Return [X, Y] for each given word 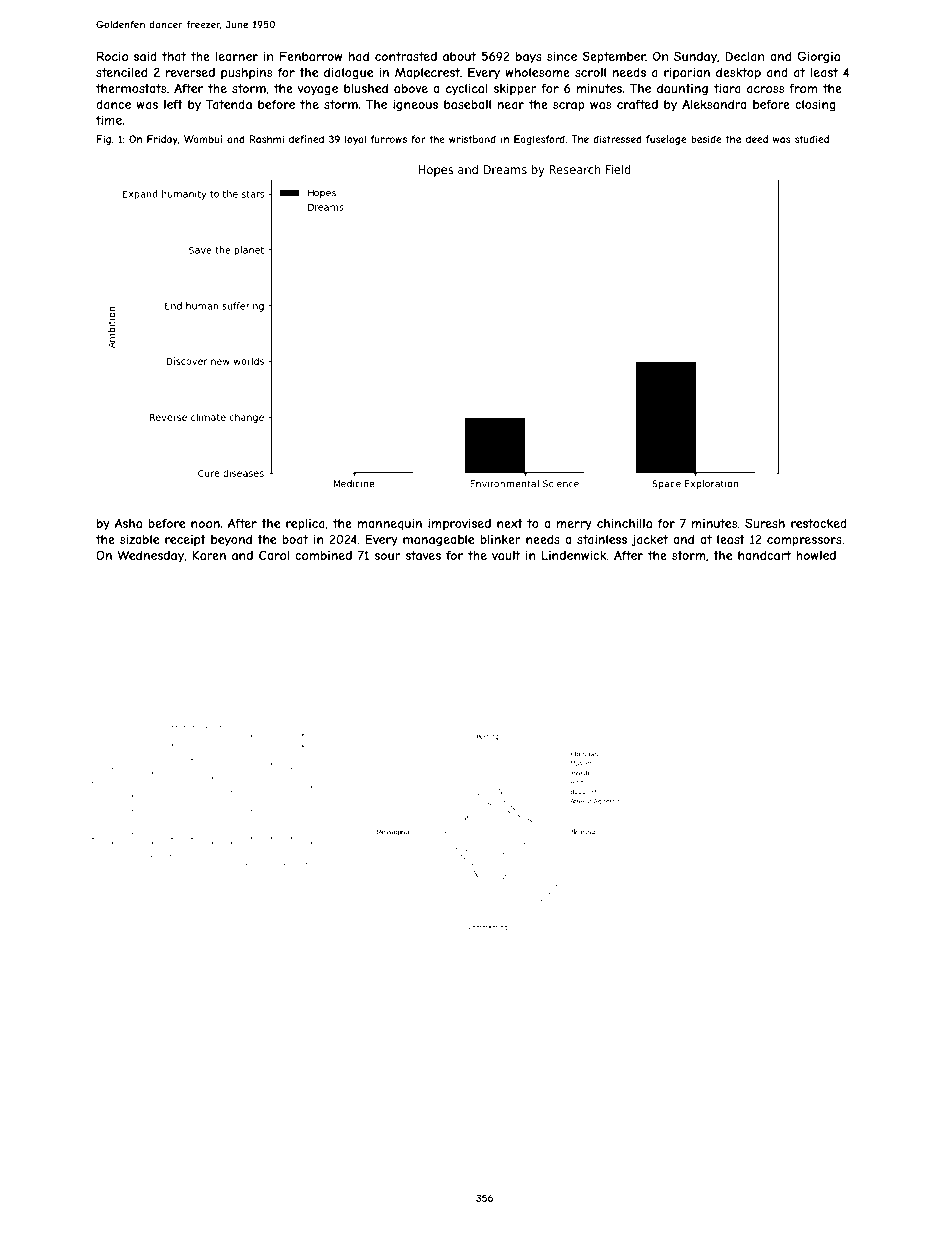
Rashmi [267, 139]
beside [706, 139]
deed [757, 139]
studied [812, 139]
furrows [389, 139]
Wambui [203, 139]
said [145, 56]
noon [205, 524]
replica [305, 525]
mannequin [389, 525]
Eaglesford [539, 140]
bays [529, 58]
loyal [355, 140]
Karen [209, 555]
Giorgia [818, 57]
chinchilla [624, 523]
